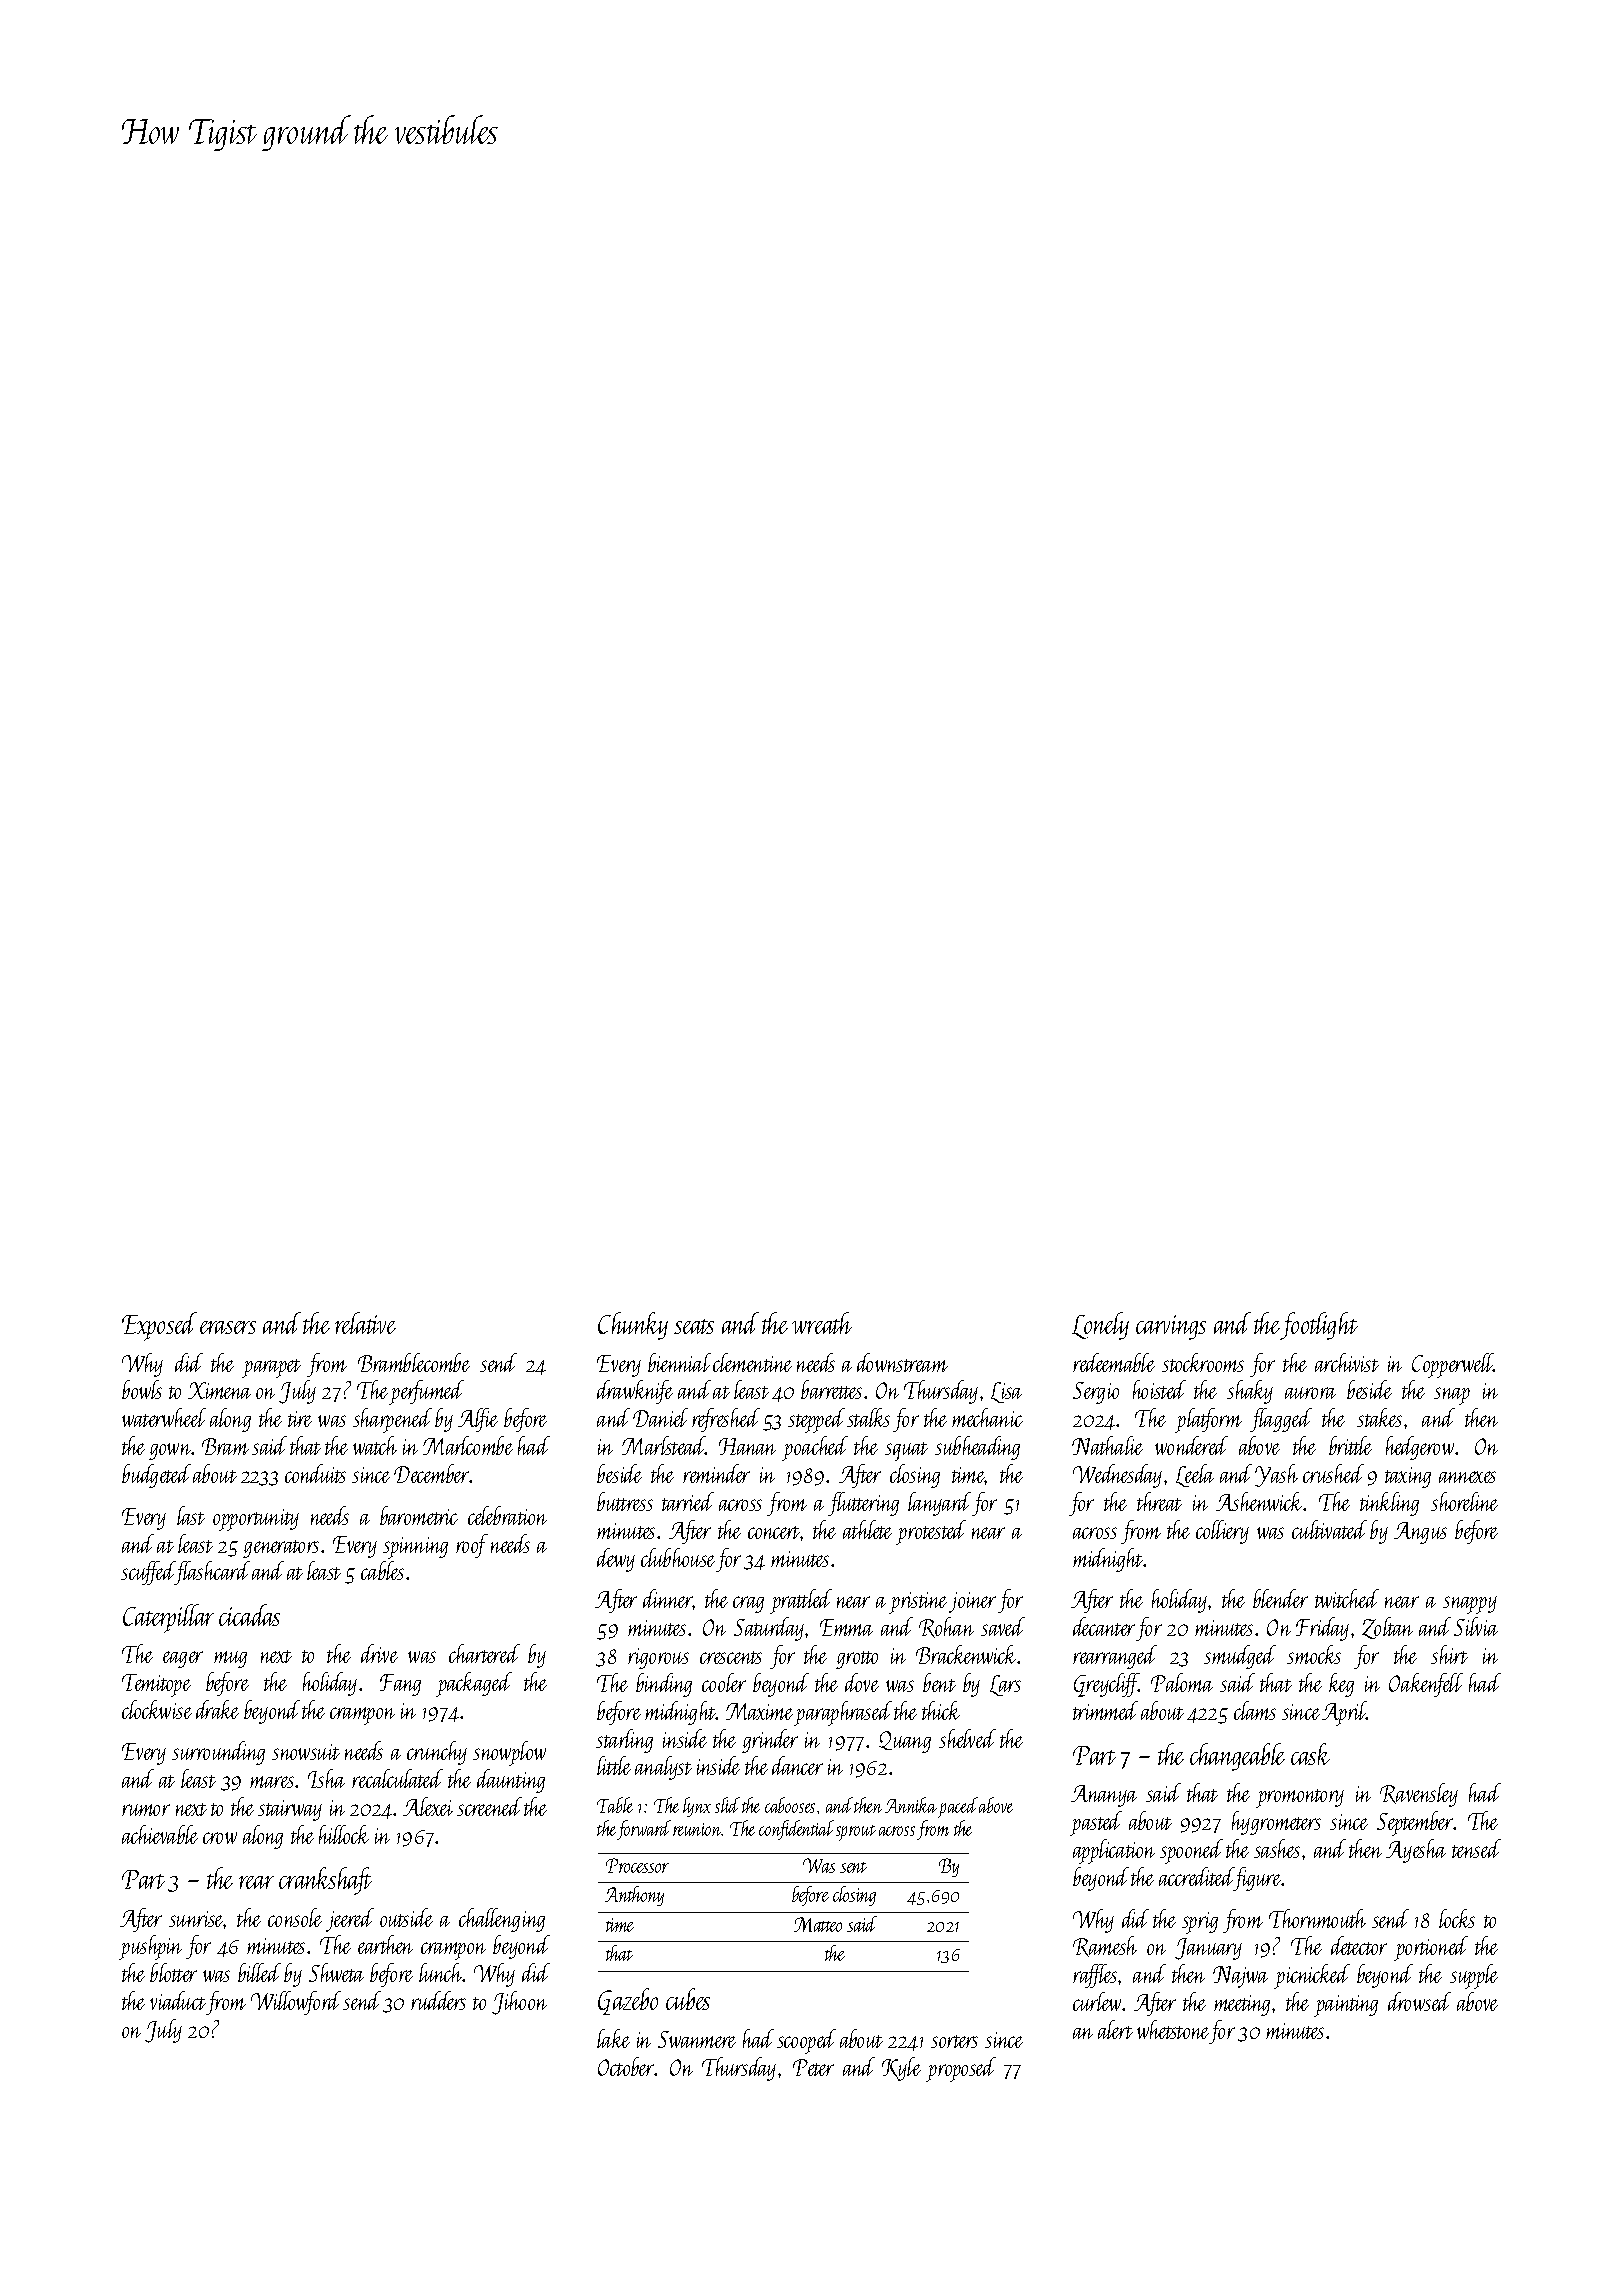 The height and width of the document is (2292, 1620). What do you see at coordinates (1095, 1976) in the document?
I see `raffles` at bounding box center [1095, 1976].
